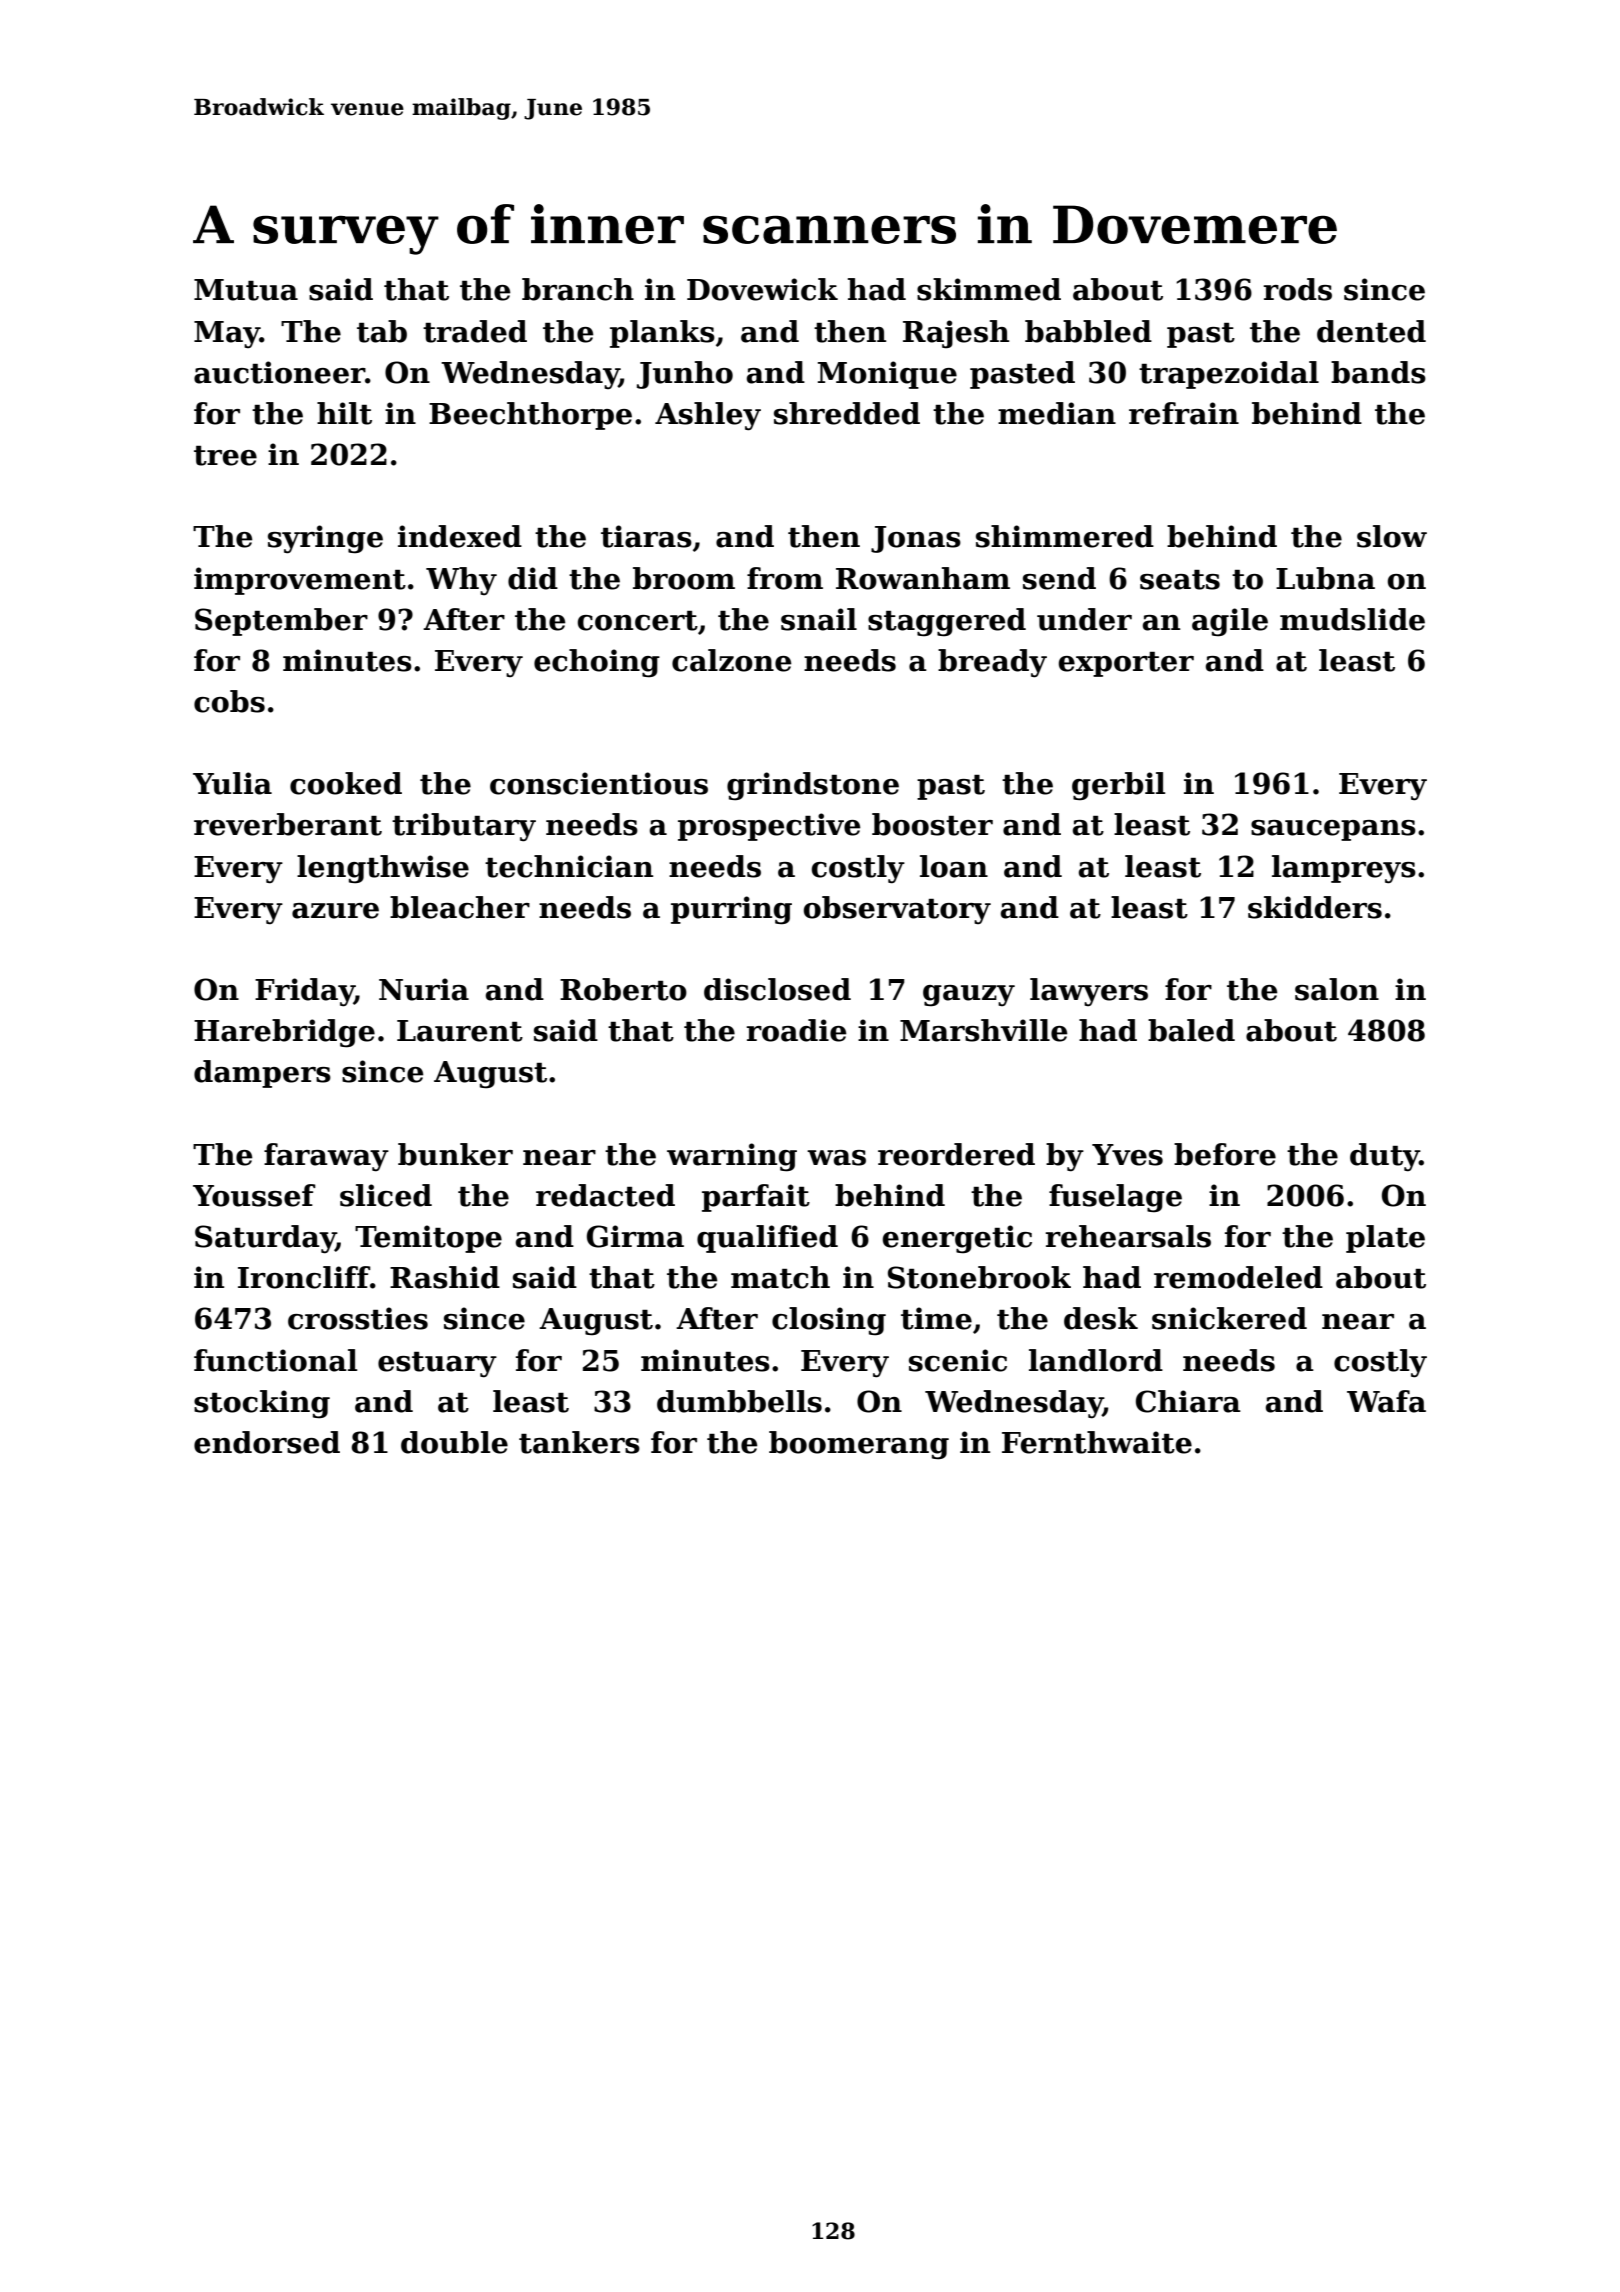 Image resolution: width=1620 pixels, height=2292 pixels. Describe the element at coordinates (662, 334) in the screenshot. I see `planks` at that location.
